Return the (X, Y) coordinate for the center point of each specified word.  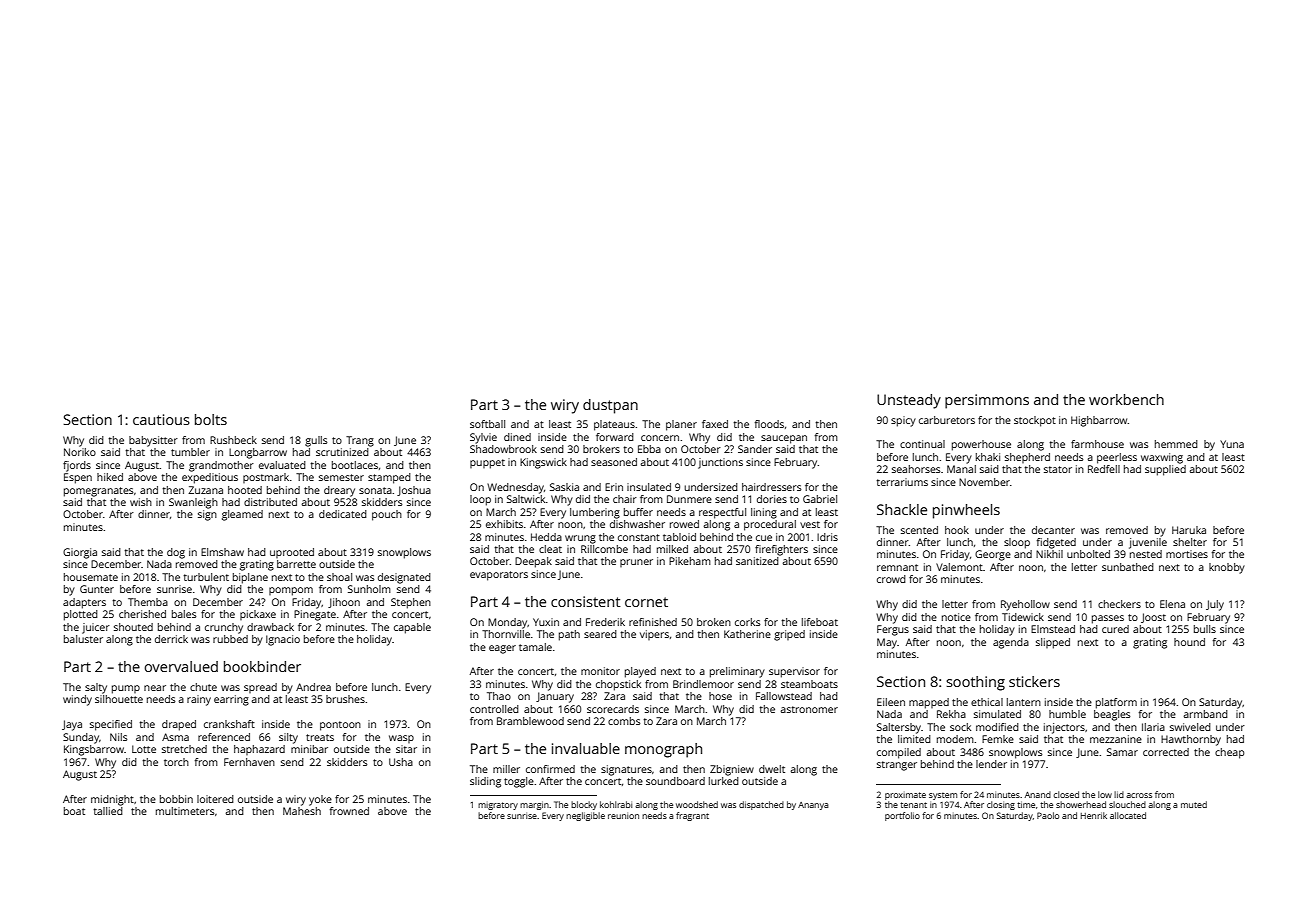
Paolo (1048, 815)
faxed (715, 424)
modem (955, 739)
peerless (1117, 458)
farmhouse (1097, 444)
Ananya (813, 806)
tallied (108, 811)
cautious (161, 419)
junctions (720, 463)
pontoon (340, 726)
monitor (600, 671)
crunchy (224, 628)
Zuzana (205, 490)
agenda (1011, 643)
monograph (663, 750)
